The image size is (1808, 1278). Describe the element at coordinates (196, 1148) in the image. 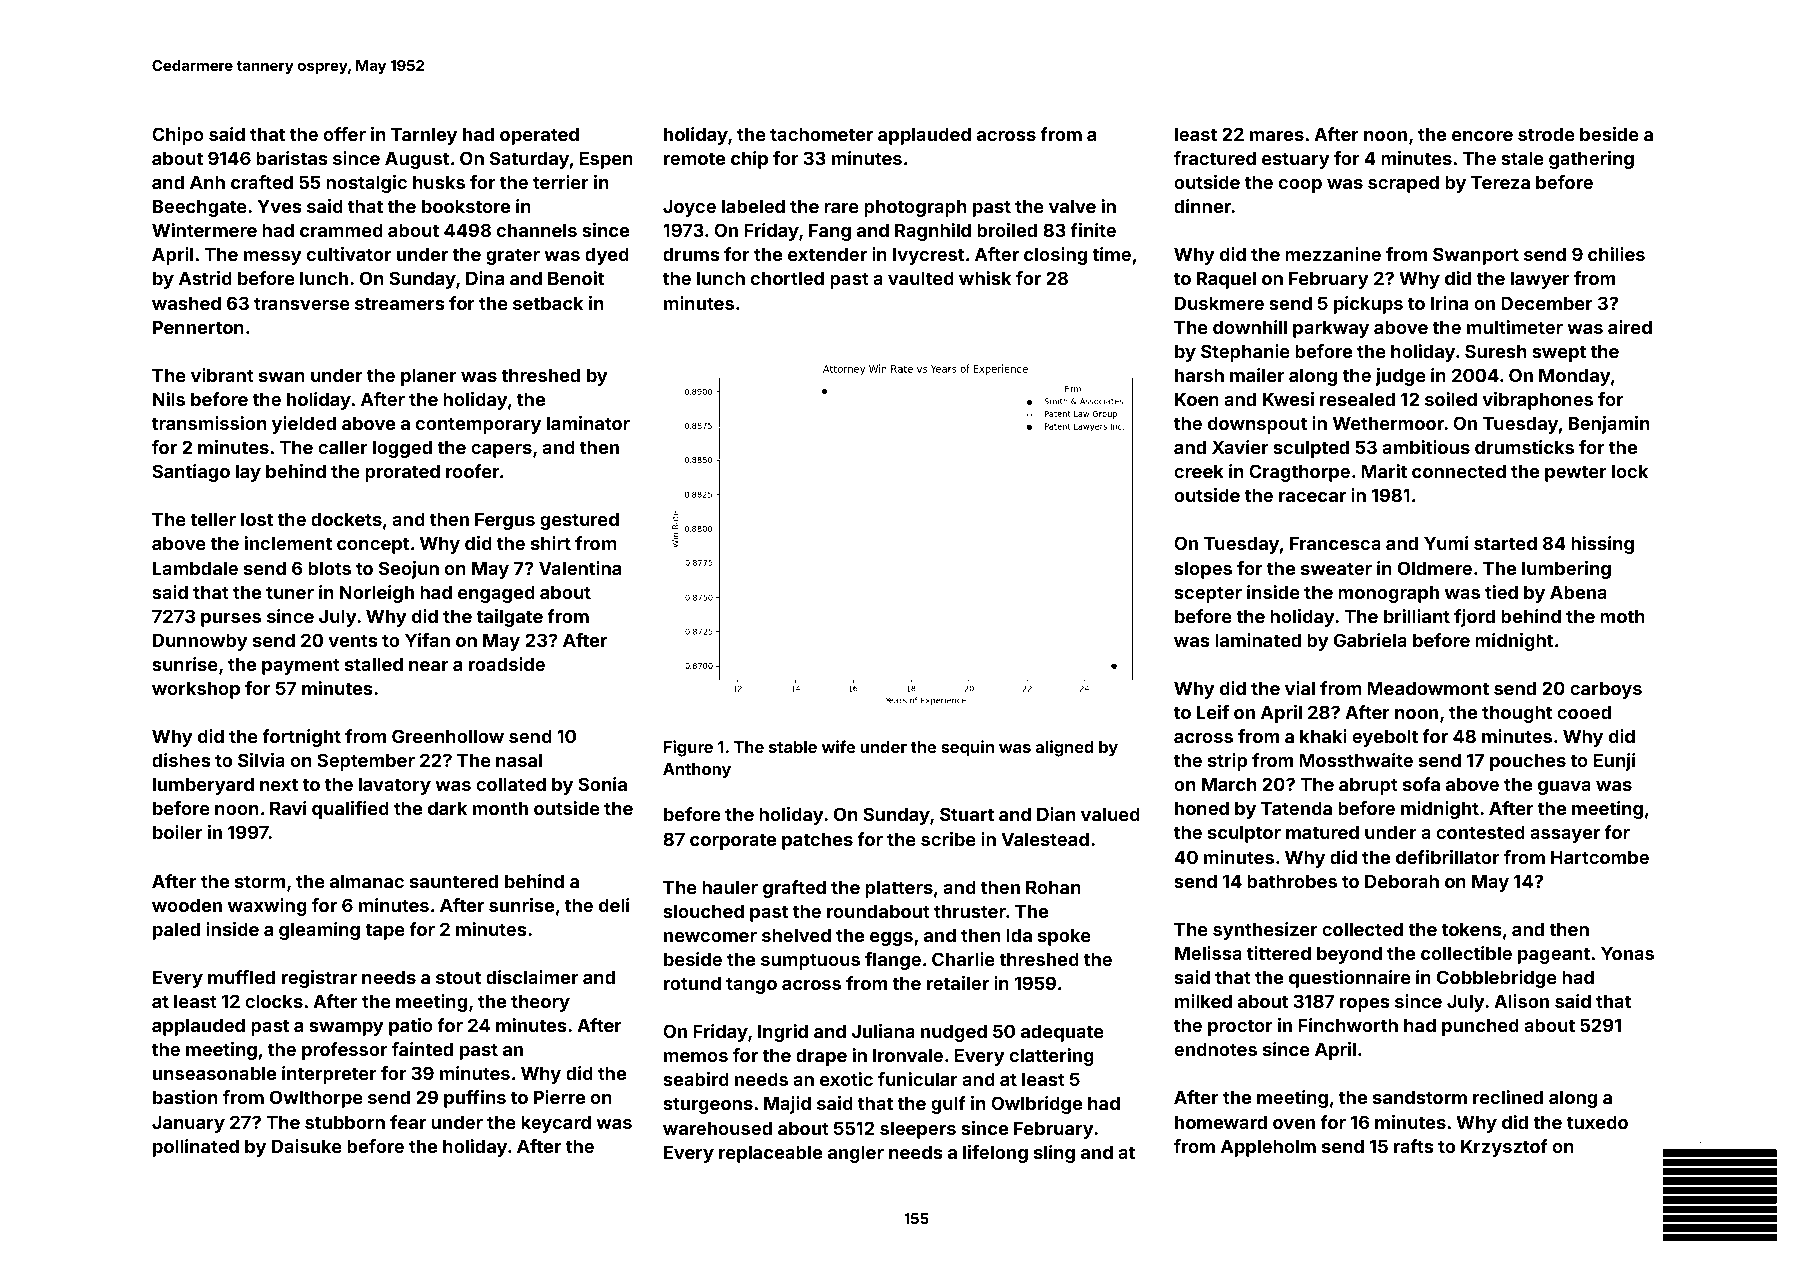

I see `pollinated` at that location.
